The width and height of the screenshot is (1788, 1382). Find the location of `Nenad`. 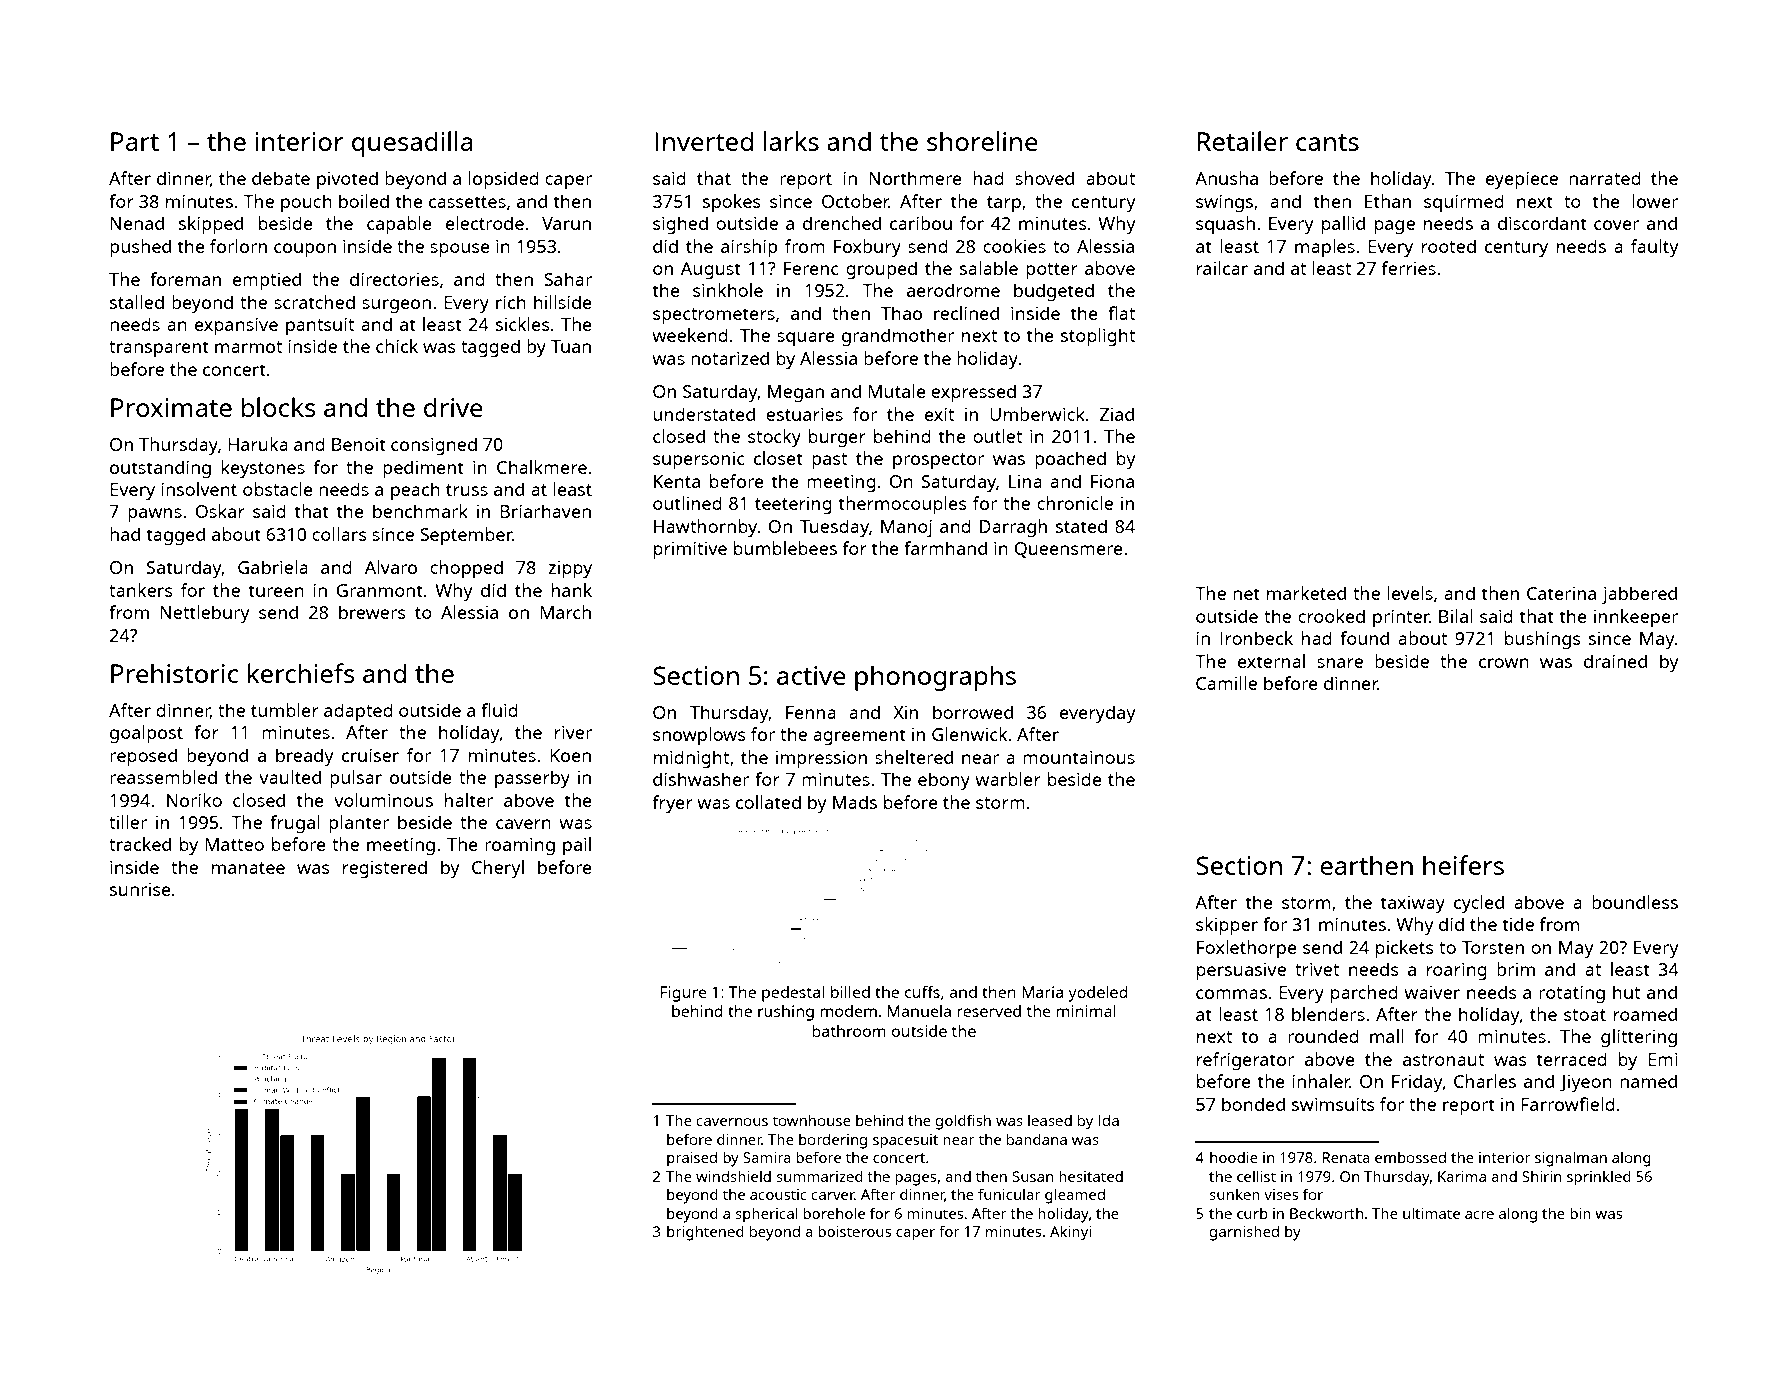

Nenad is located at coordinates (137, 223).
